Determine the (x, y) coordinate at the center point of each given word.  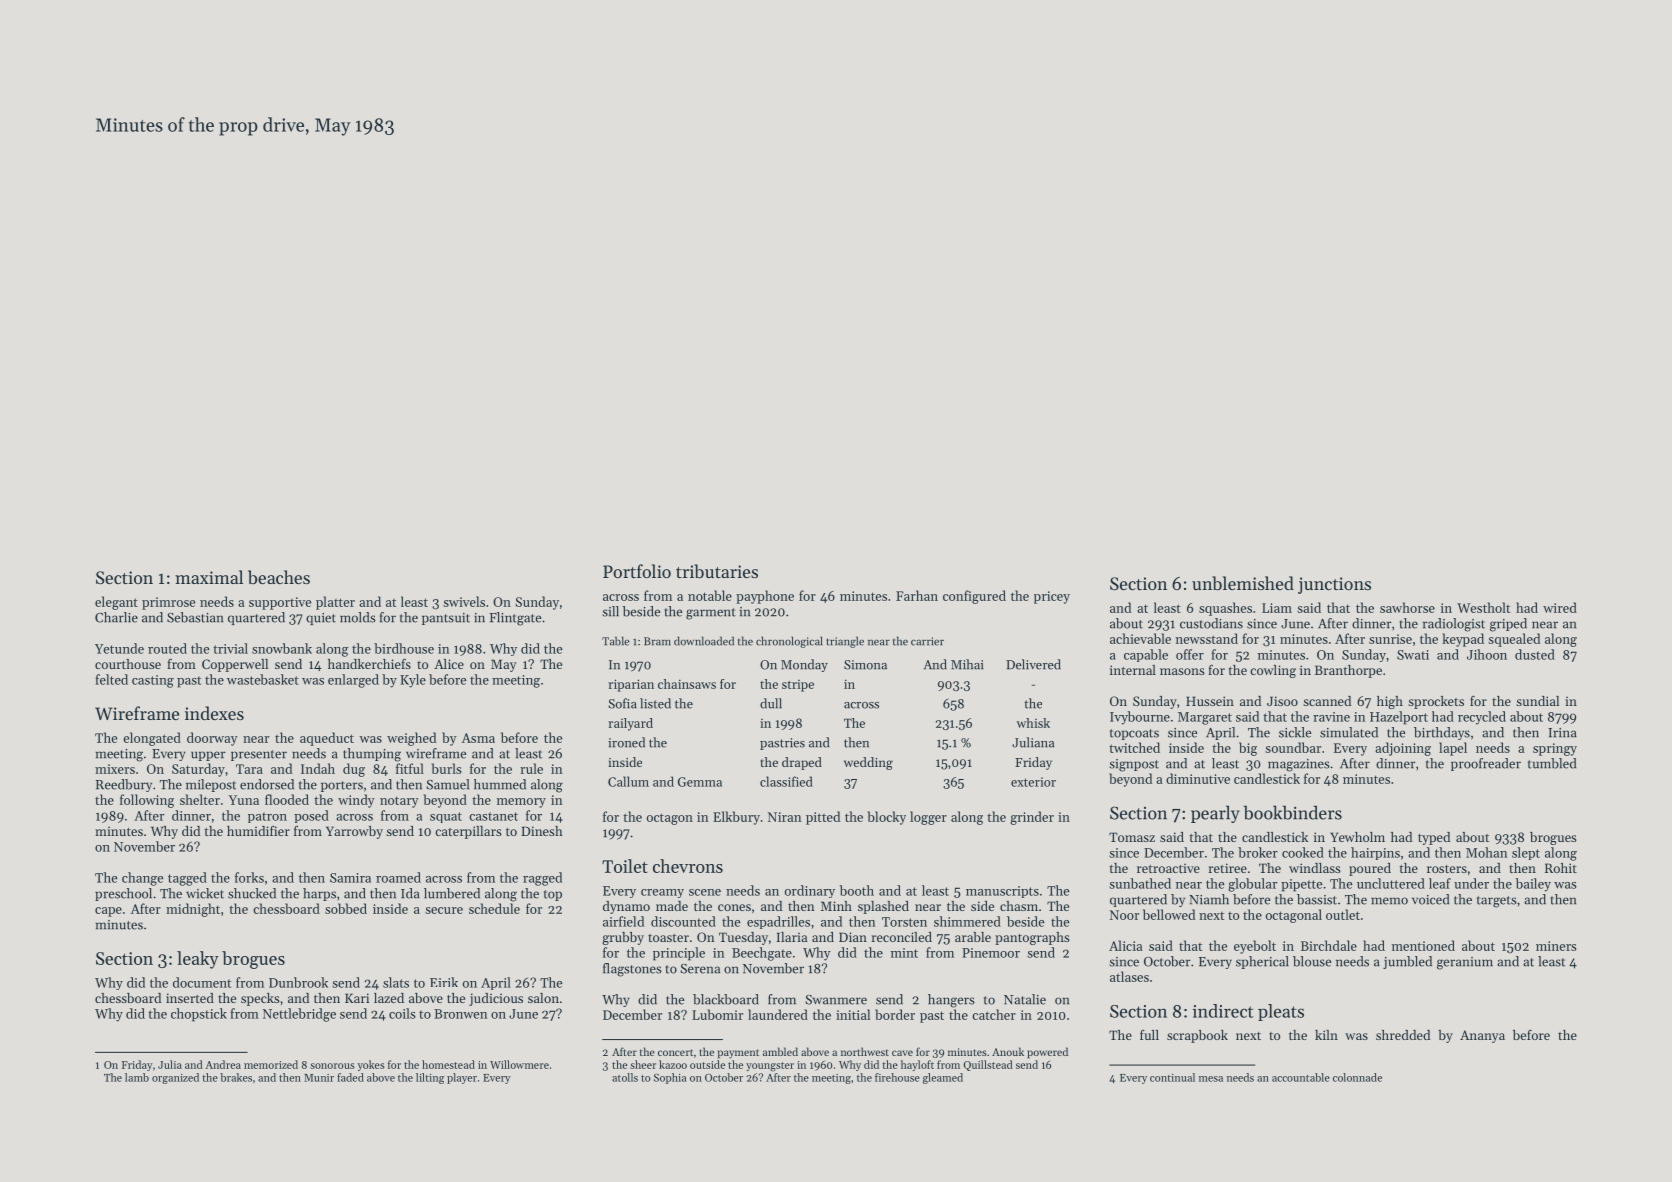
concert (675, 1052)
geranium (1465, 963)
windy (356, 801)
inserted (190, 998)
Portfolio (637, 571)
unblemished (1243, 583)
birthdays (1442, 733)
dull (771, 703)
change (142, 879)
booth (857, 890)
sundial (1537, 701)
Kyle (413, 681)
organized (175, 1078)
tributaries (717, 571)
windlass (1315, 868)
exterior (1033, 782)
